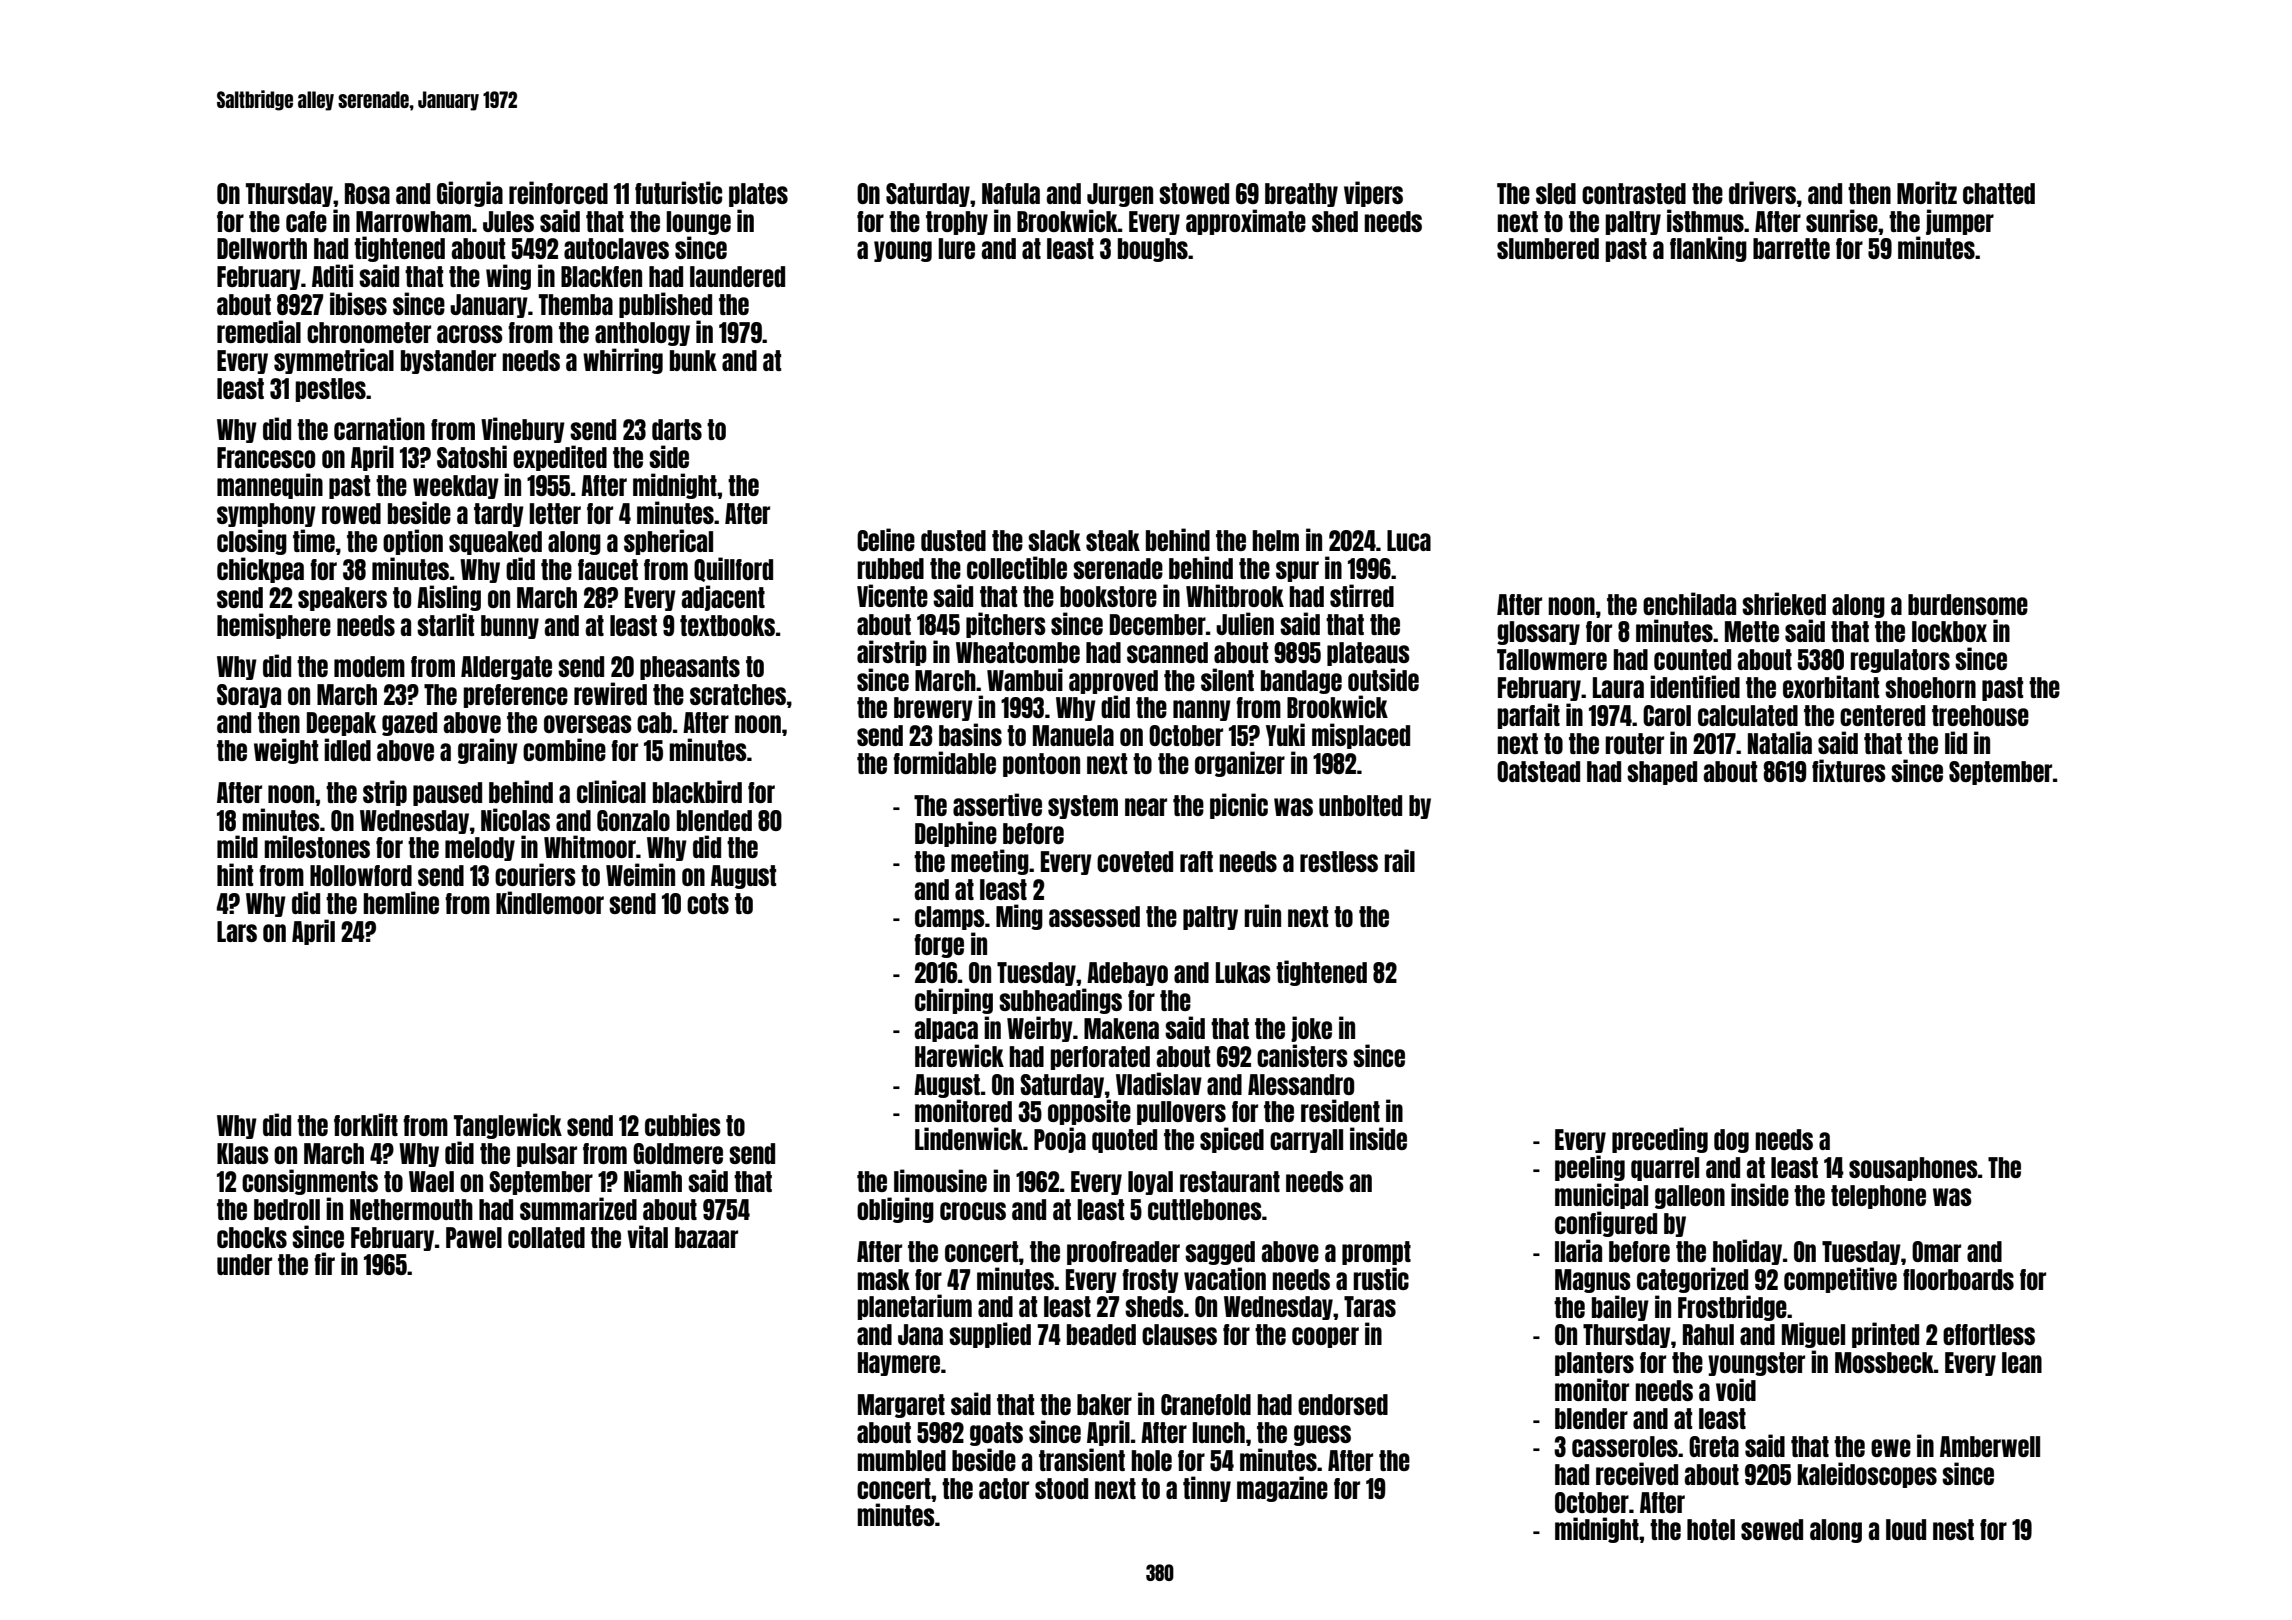 This screenshot has width=2292, height=1620. I want to click on exorbitant, so click(1831, 686).
